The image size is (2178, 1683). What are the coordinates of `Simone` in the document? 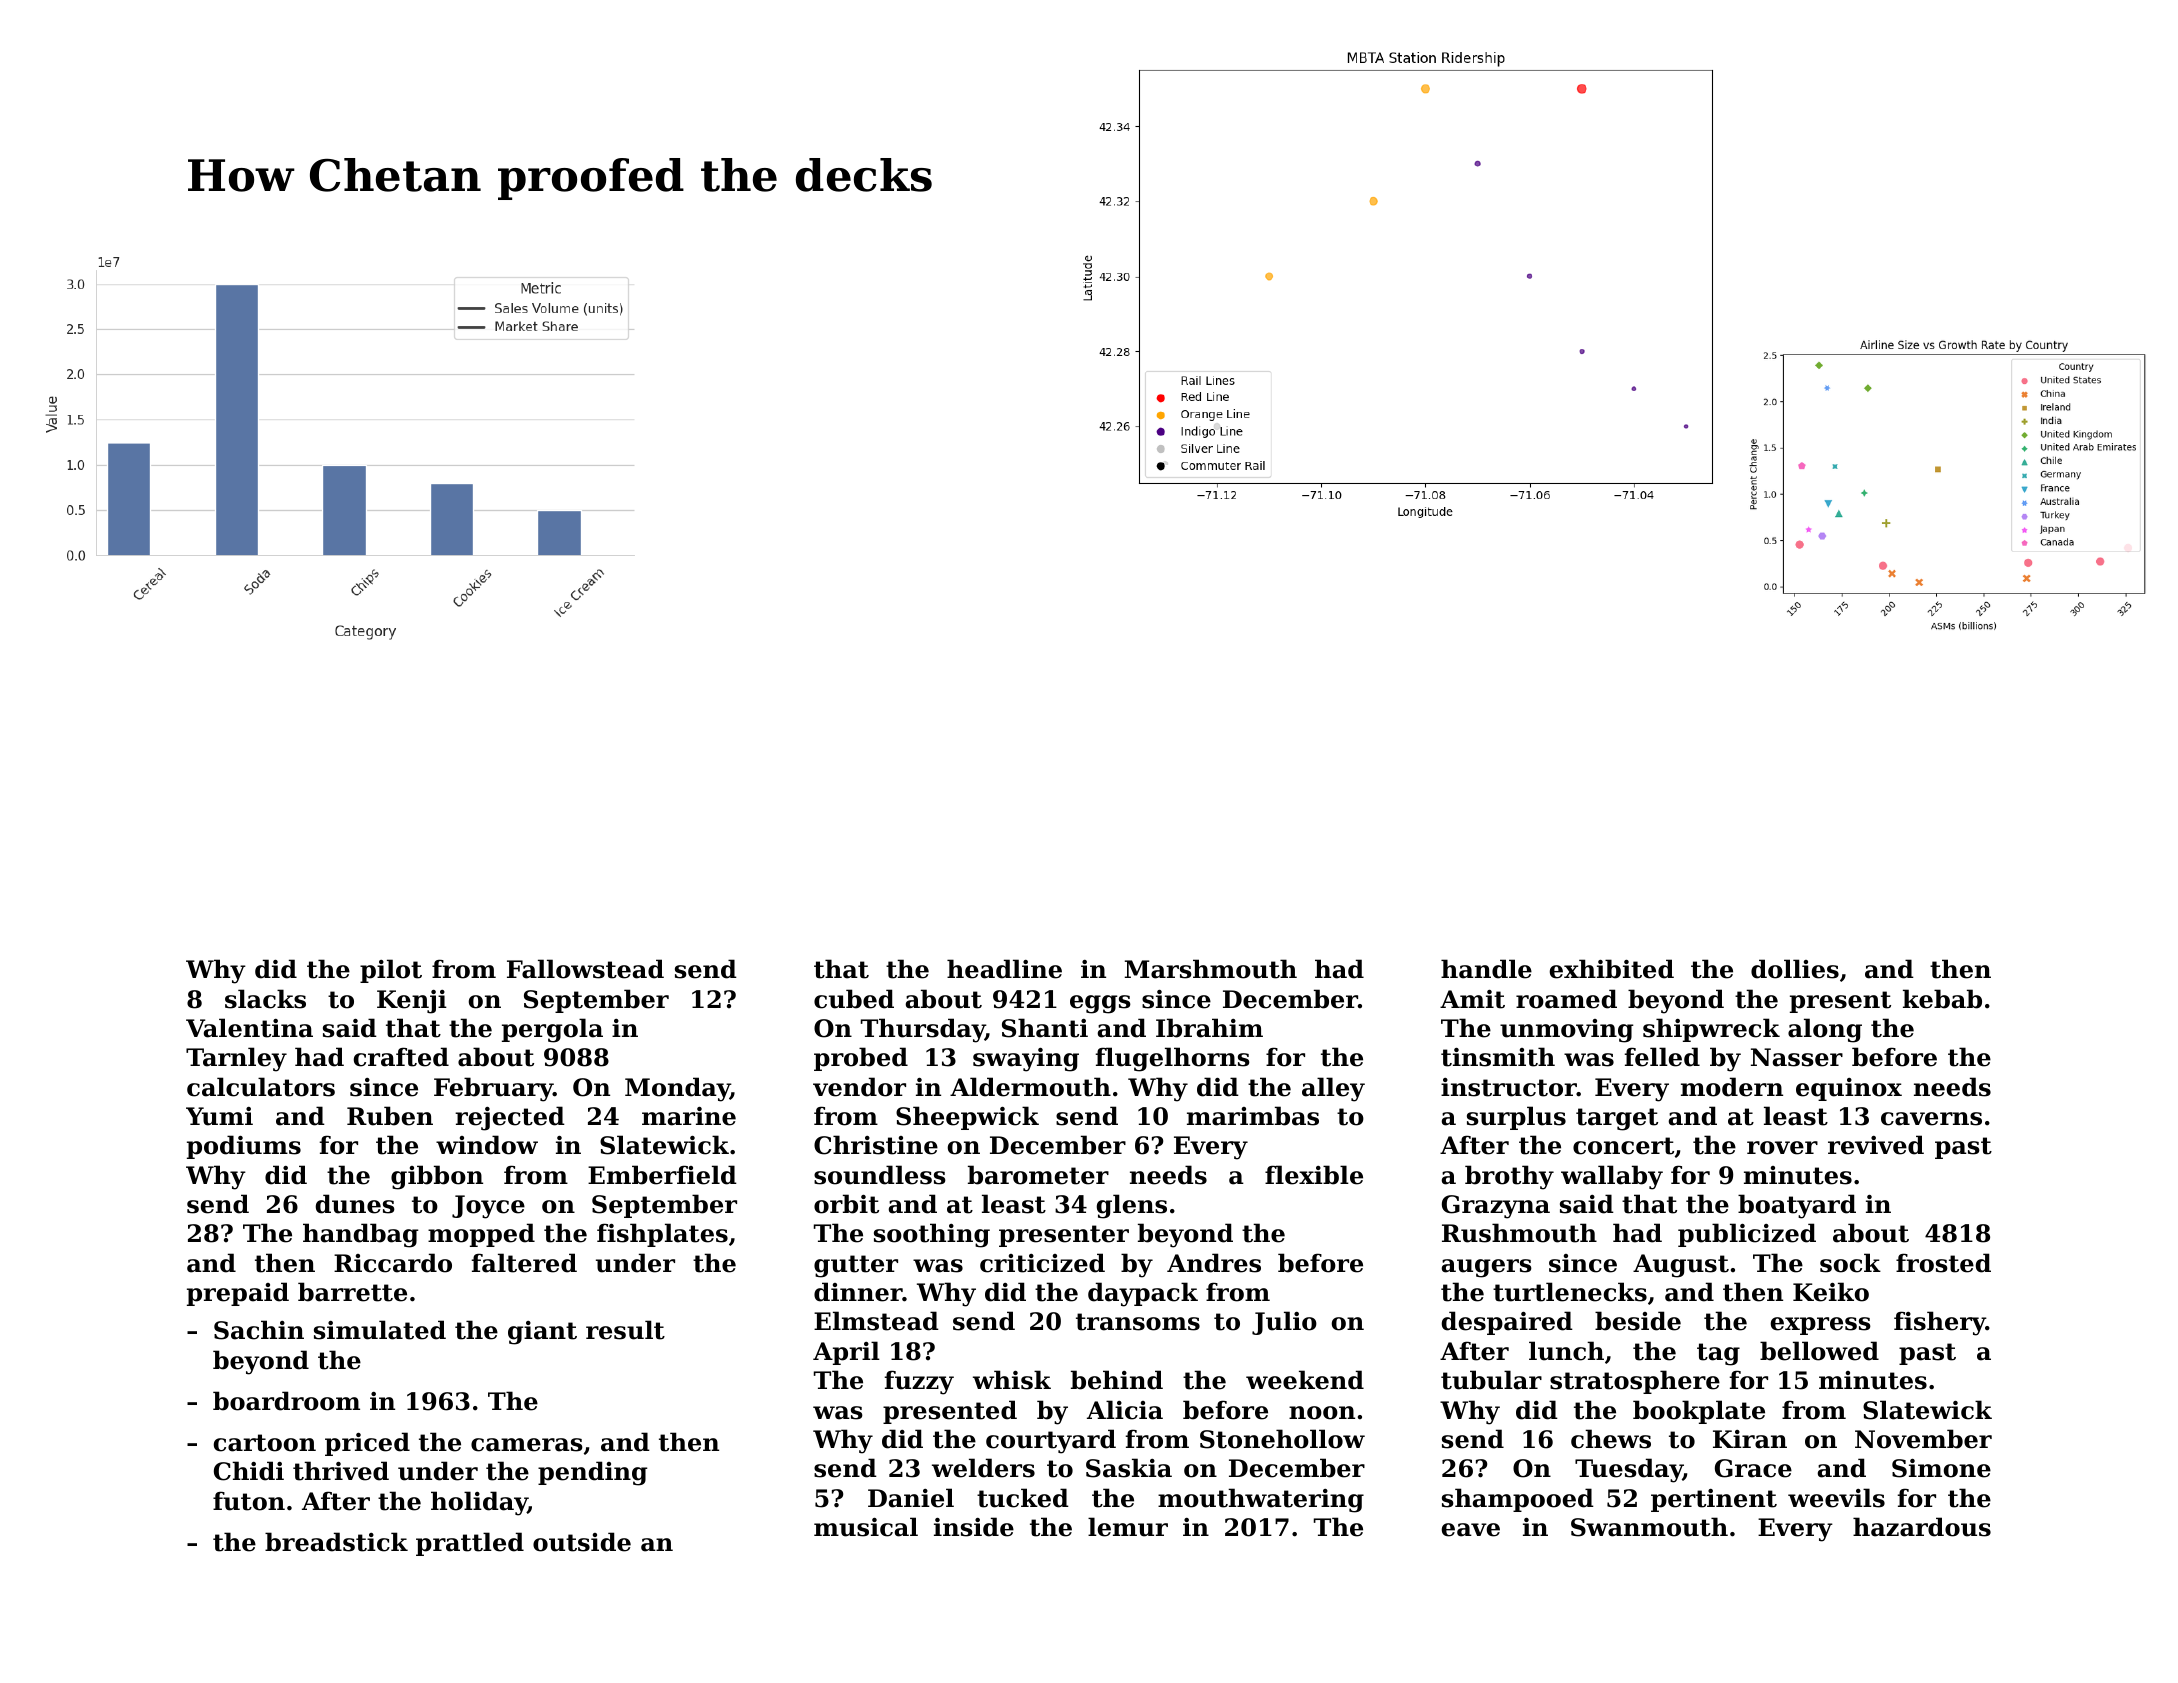 It's located at (1941, 1468).
